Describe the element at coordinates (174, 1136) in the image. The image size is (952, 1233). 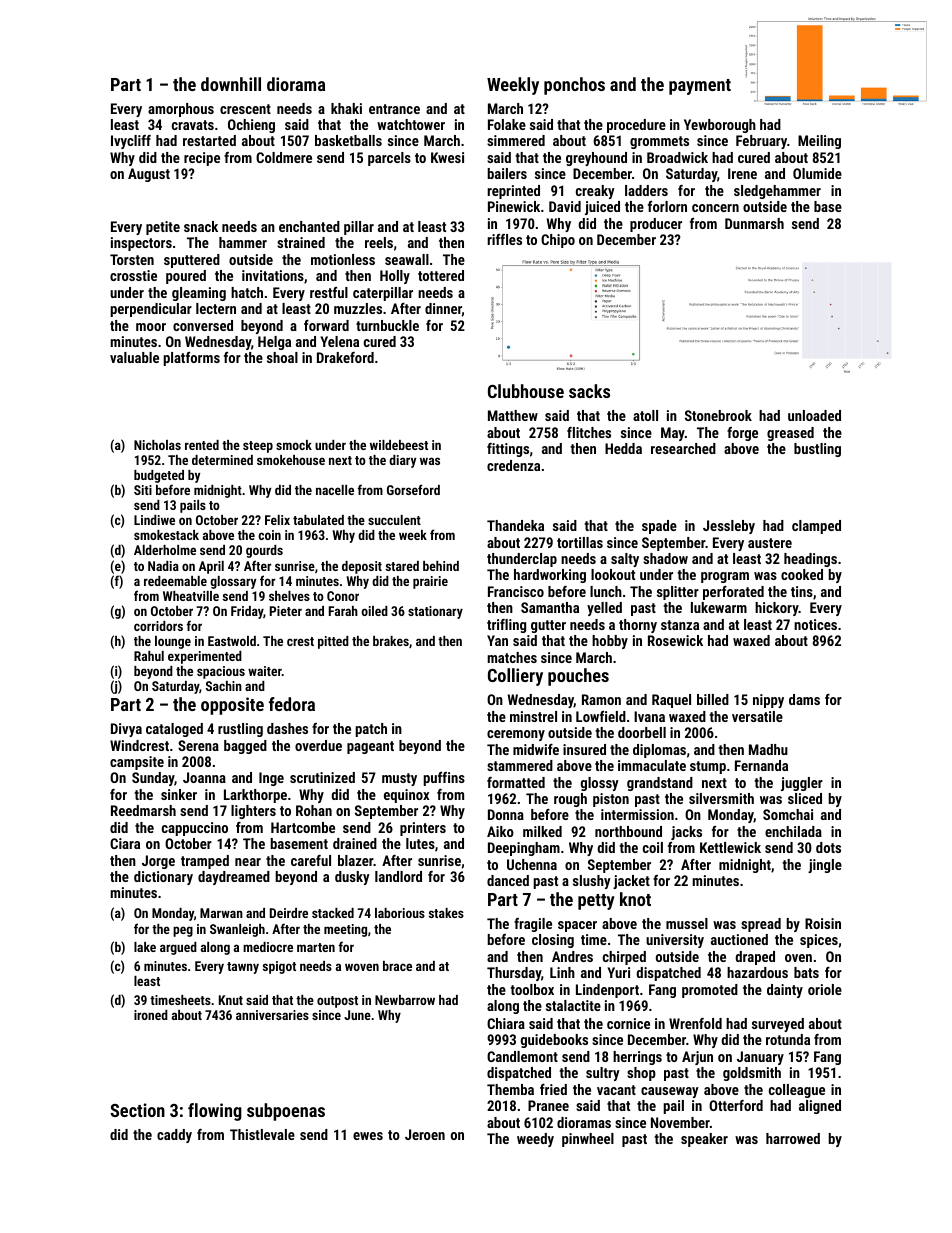
I see `caddy` at that location.
